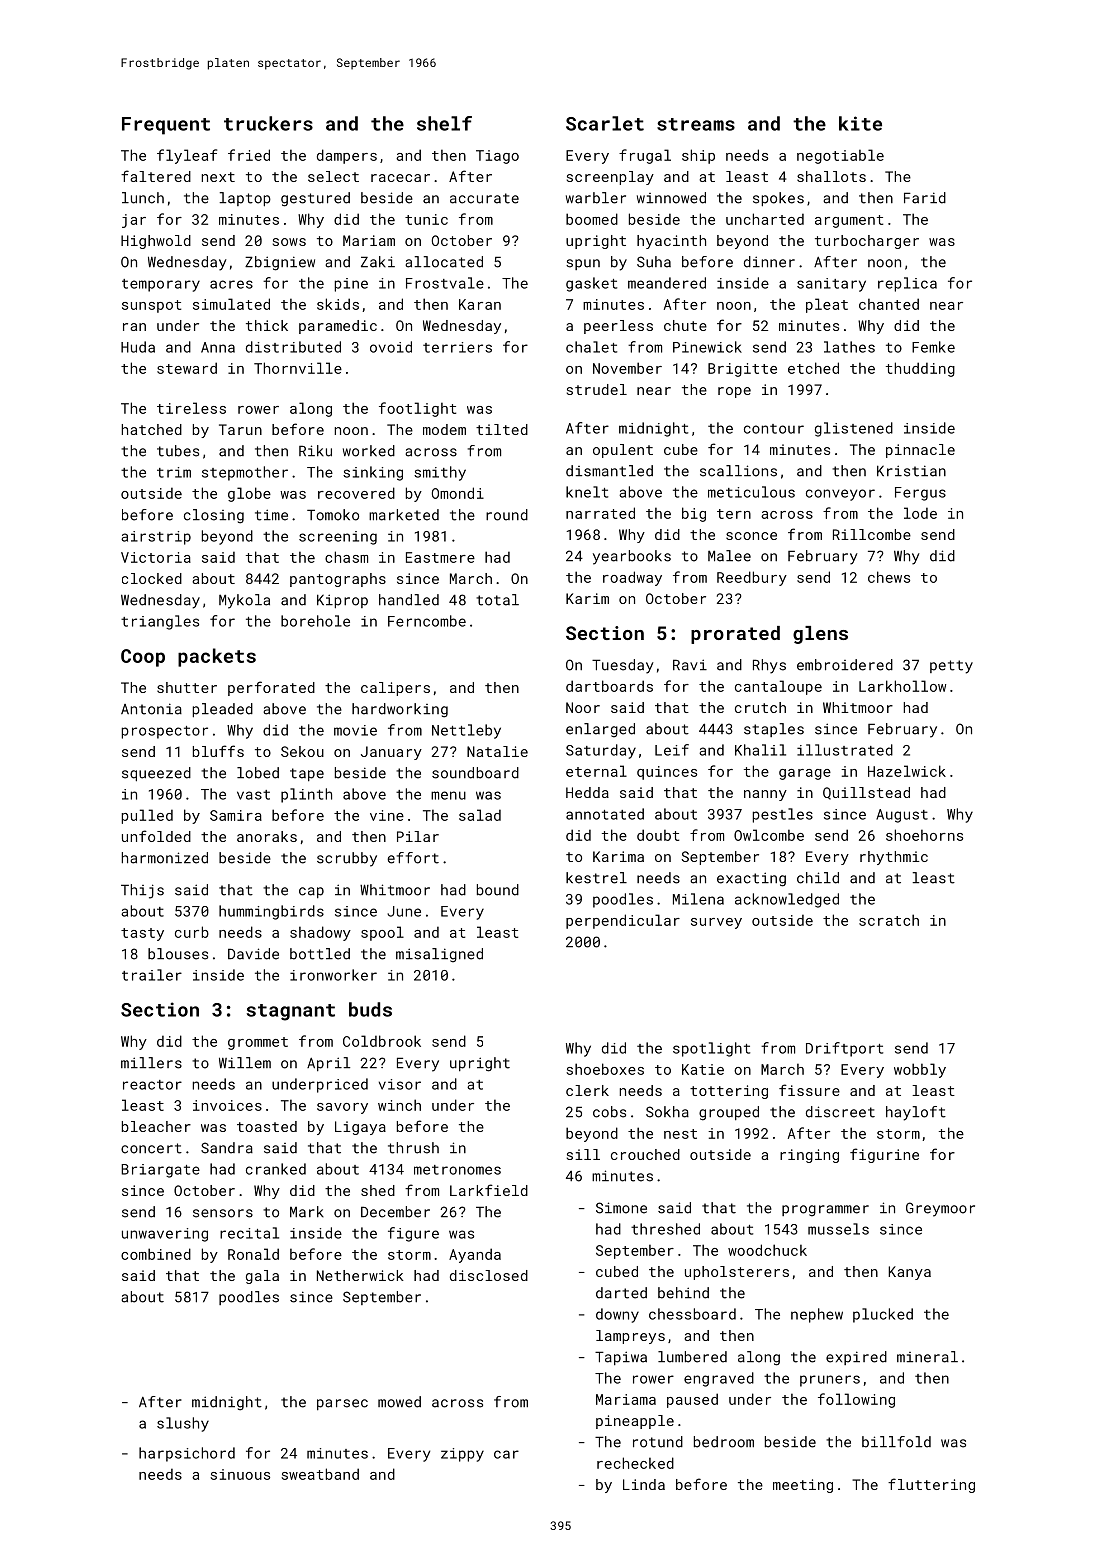 This screenshot has width=1100, height=1556. Describe the element at coordinates (591, 284) in the screenshot. I see `gasket` at that location.
